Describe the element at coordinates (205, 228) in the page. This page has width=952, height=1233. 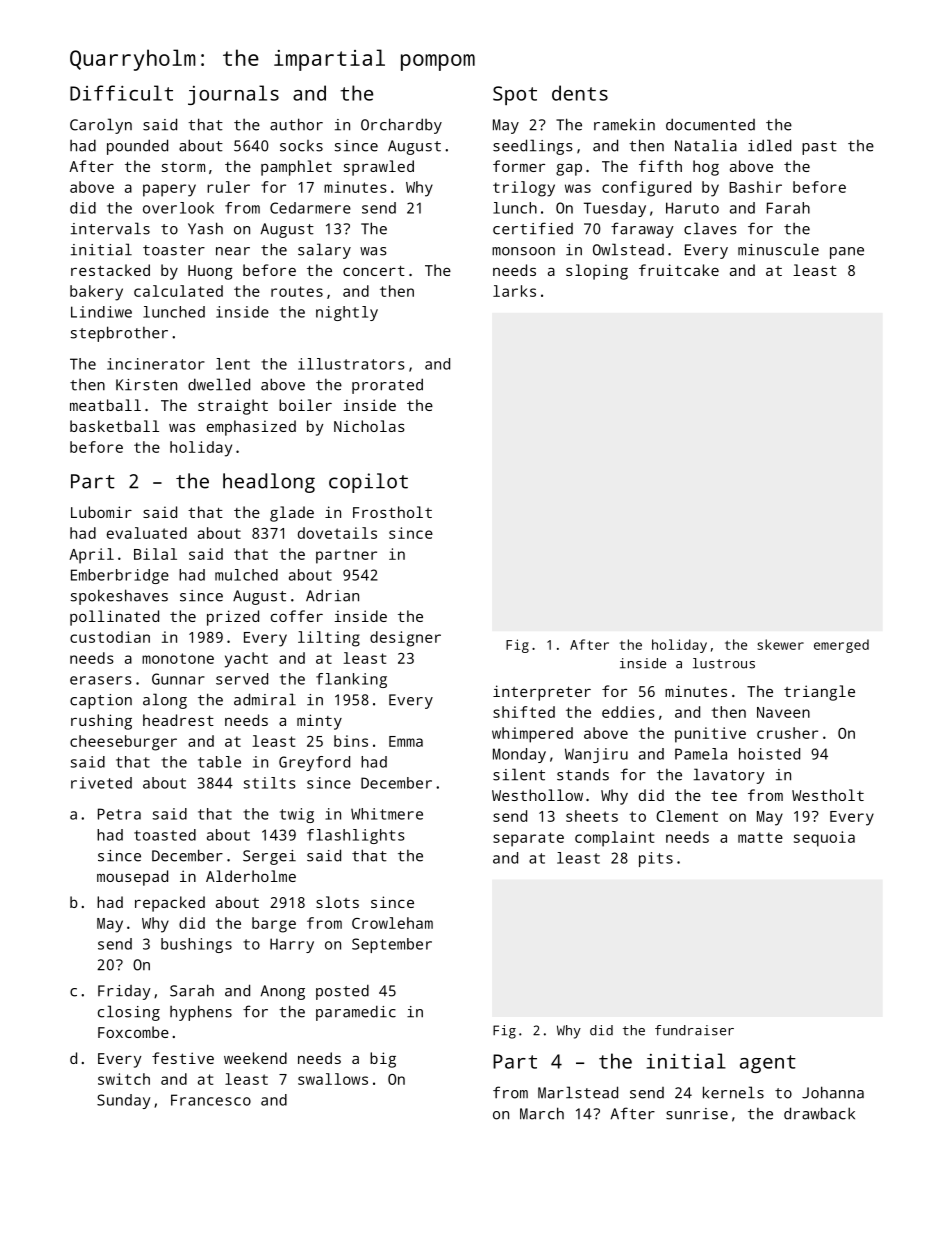
I see `Yash` at that location.
